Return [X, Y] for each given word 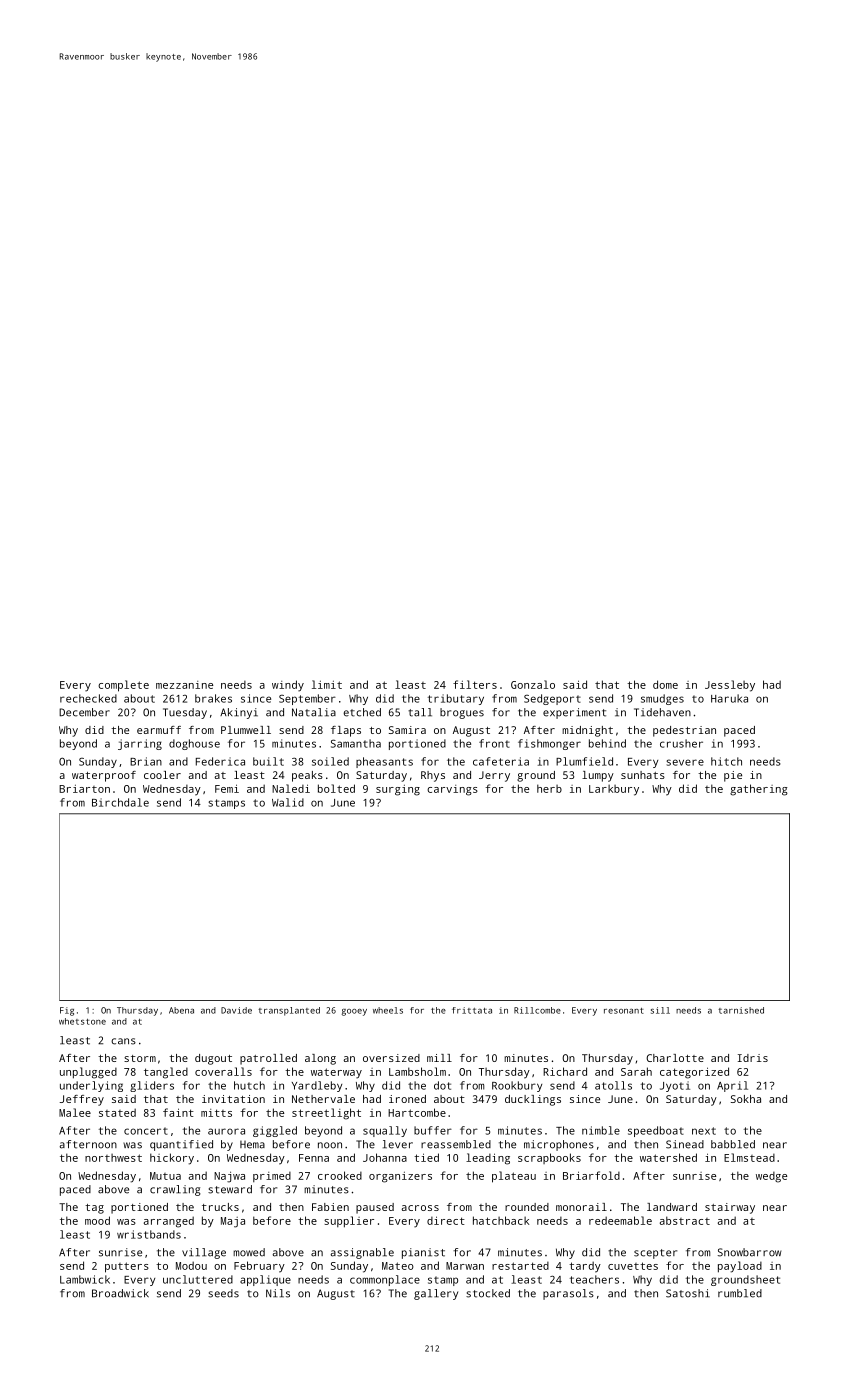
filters [475, 684]
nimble [601, 1130]
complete [123, 686]
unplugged [88, 1073]
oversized [391, 1058]
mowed [249, 1252]
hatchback [501, 1220]
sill [660, 1010]
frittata [472, 1010]
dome [665, 684]
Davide [236, 1010]
